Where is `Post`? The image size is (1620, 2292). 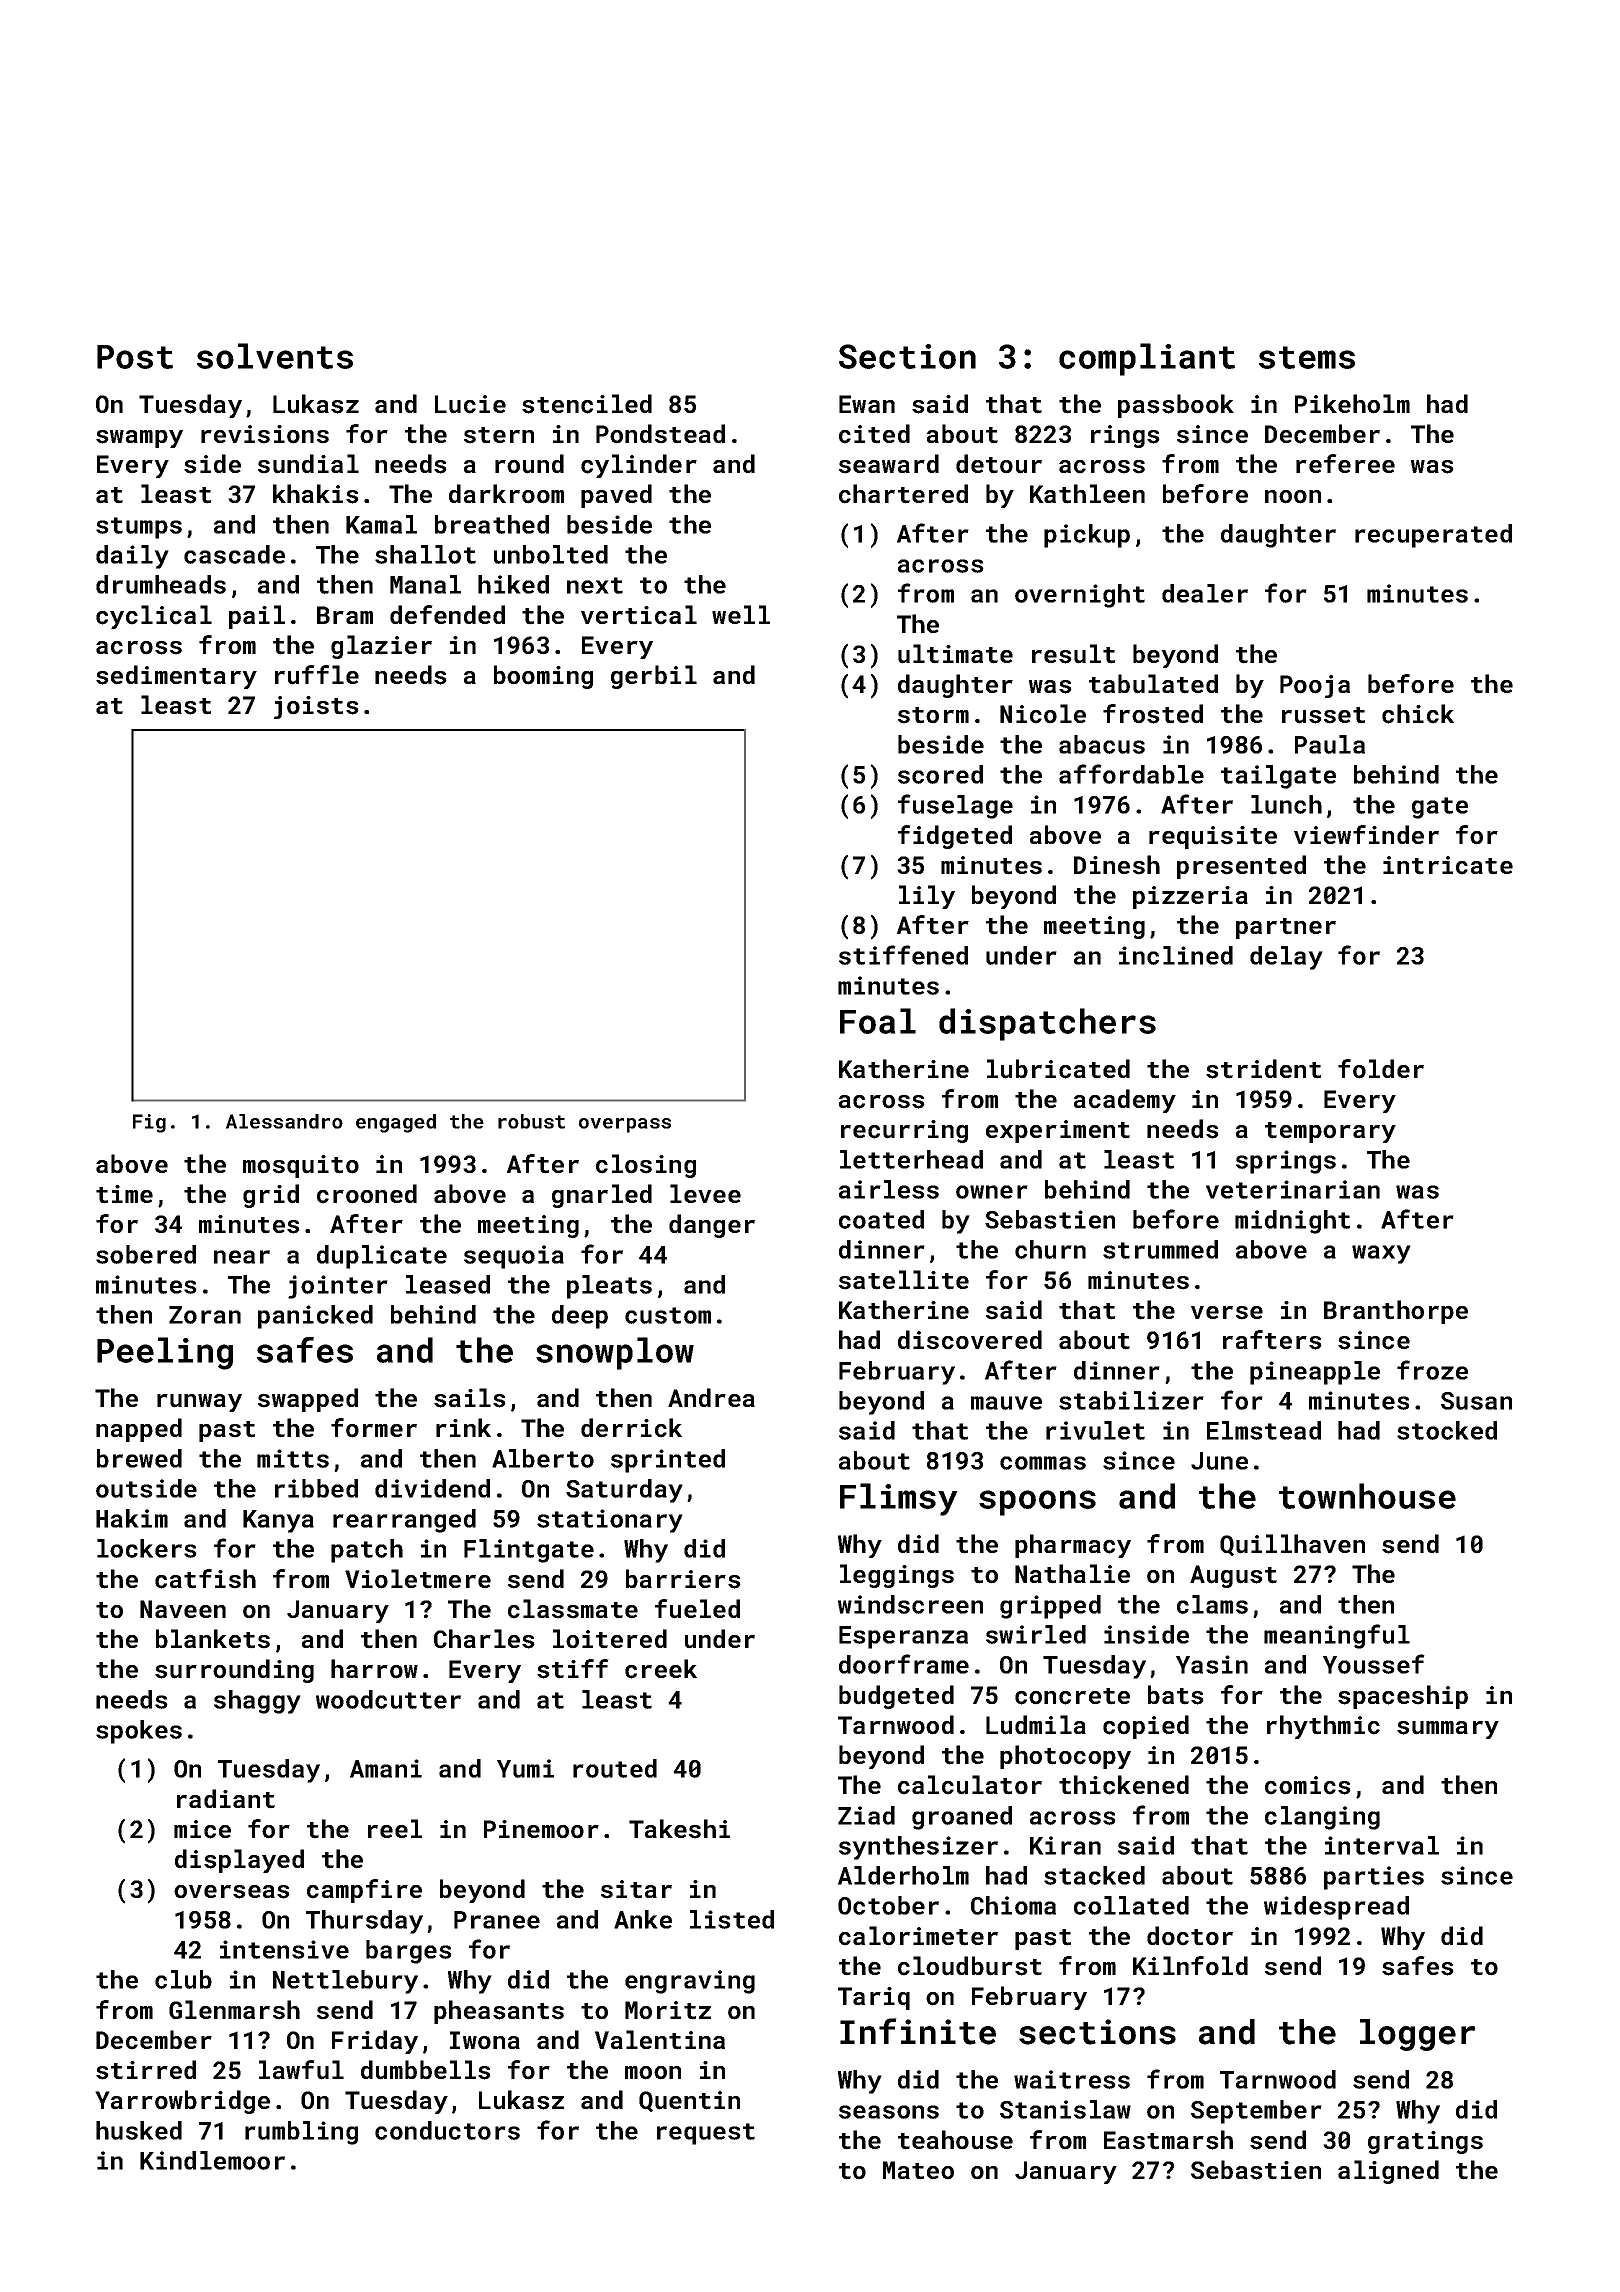
Post is located at coordinates (135, 357).
